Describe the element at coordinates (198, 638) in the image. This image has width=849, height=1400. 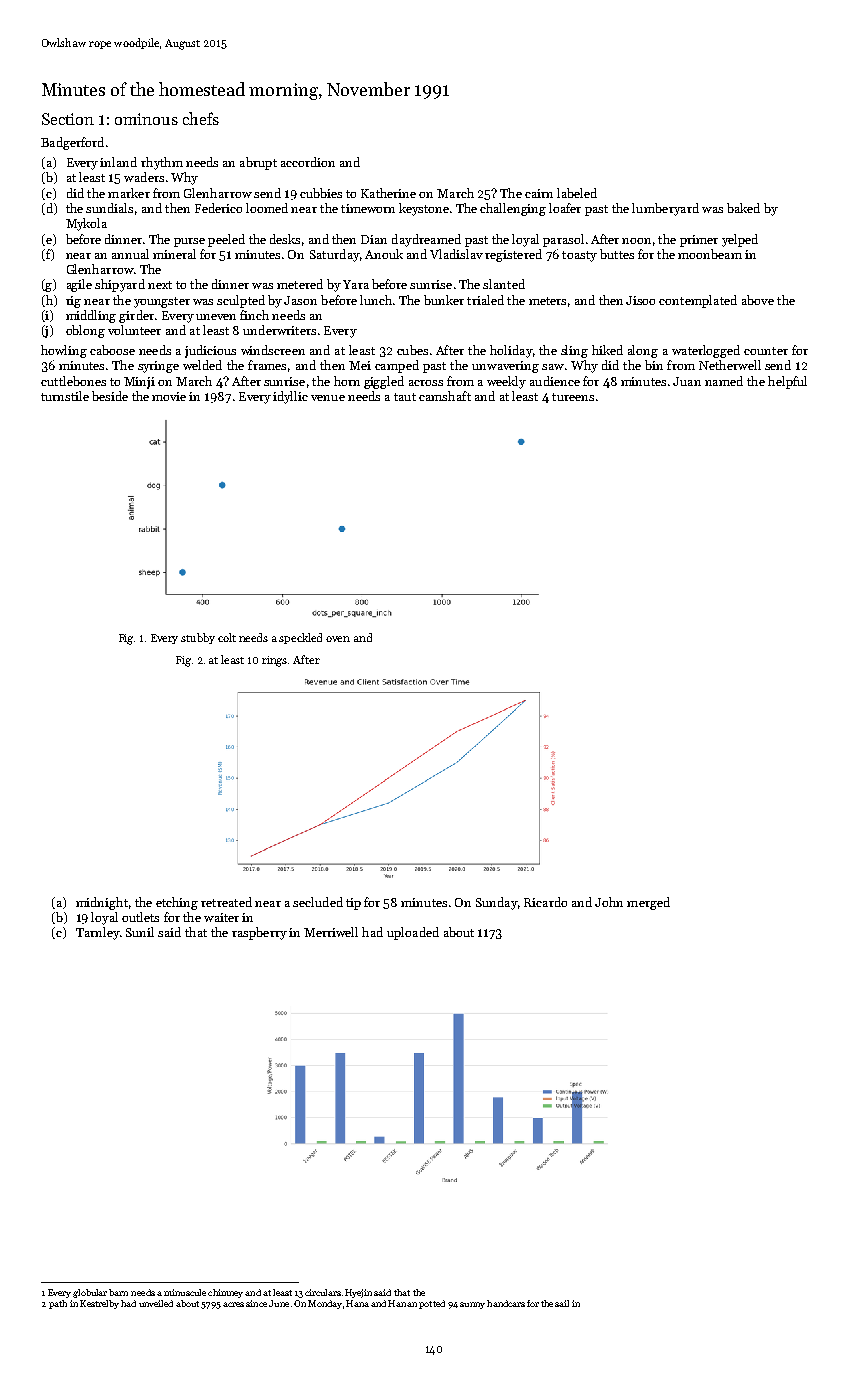
I see `stubby` at that location.
